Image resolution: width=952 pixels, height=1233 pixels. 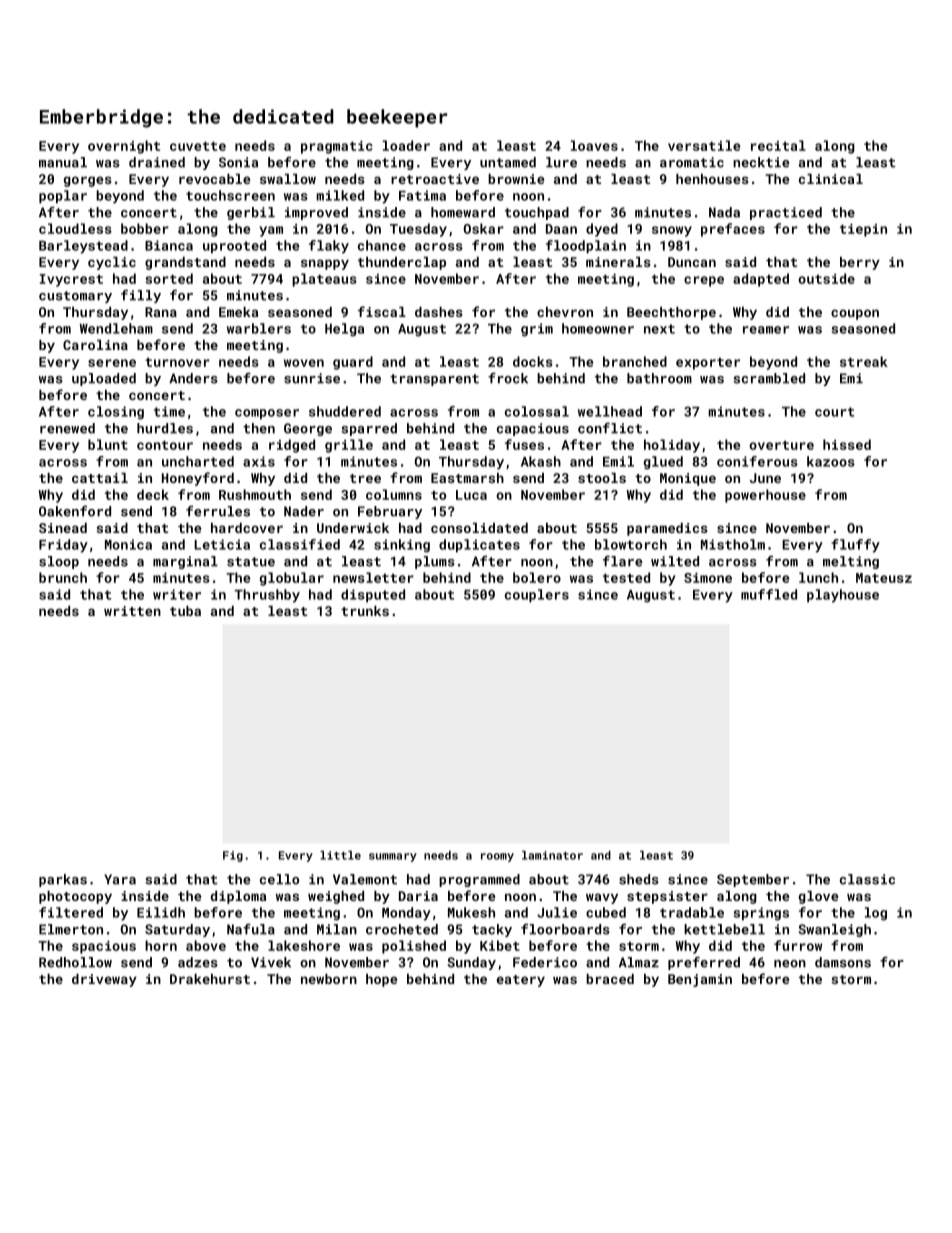 What do you see at coordinates (618, 262) in the document?
I see `minerals` at bounding box center [618, 262].
